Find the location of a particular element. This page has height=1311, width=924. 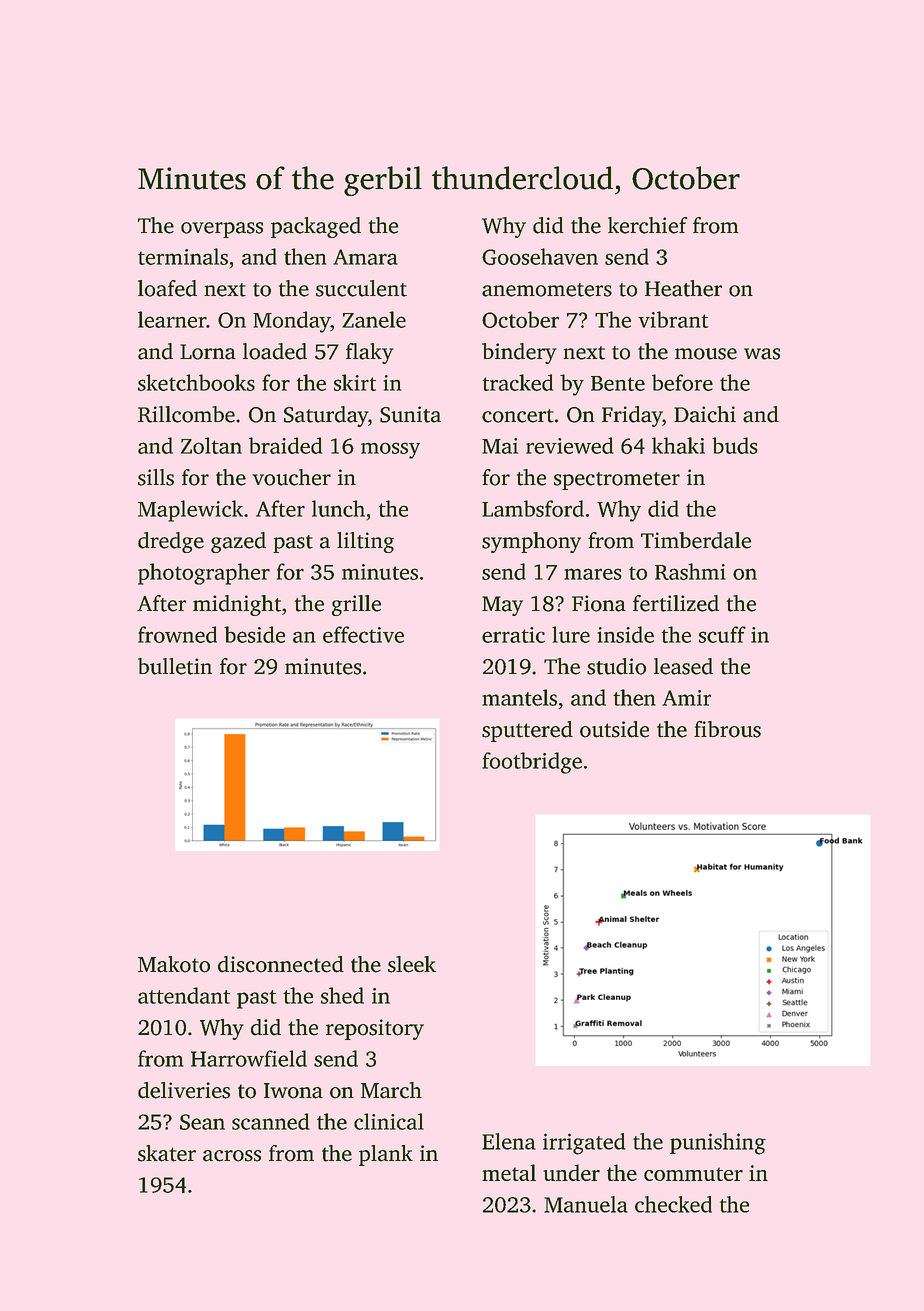

fibrous is located at coordinates (727, 729).
